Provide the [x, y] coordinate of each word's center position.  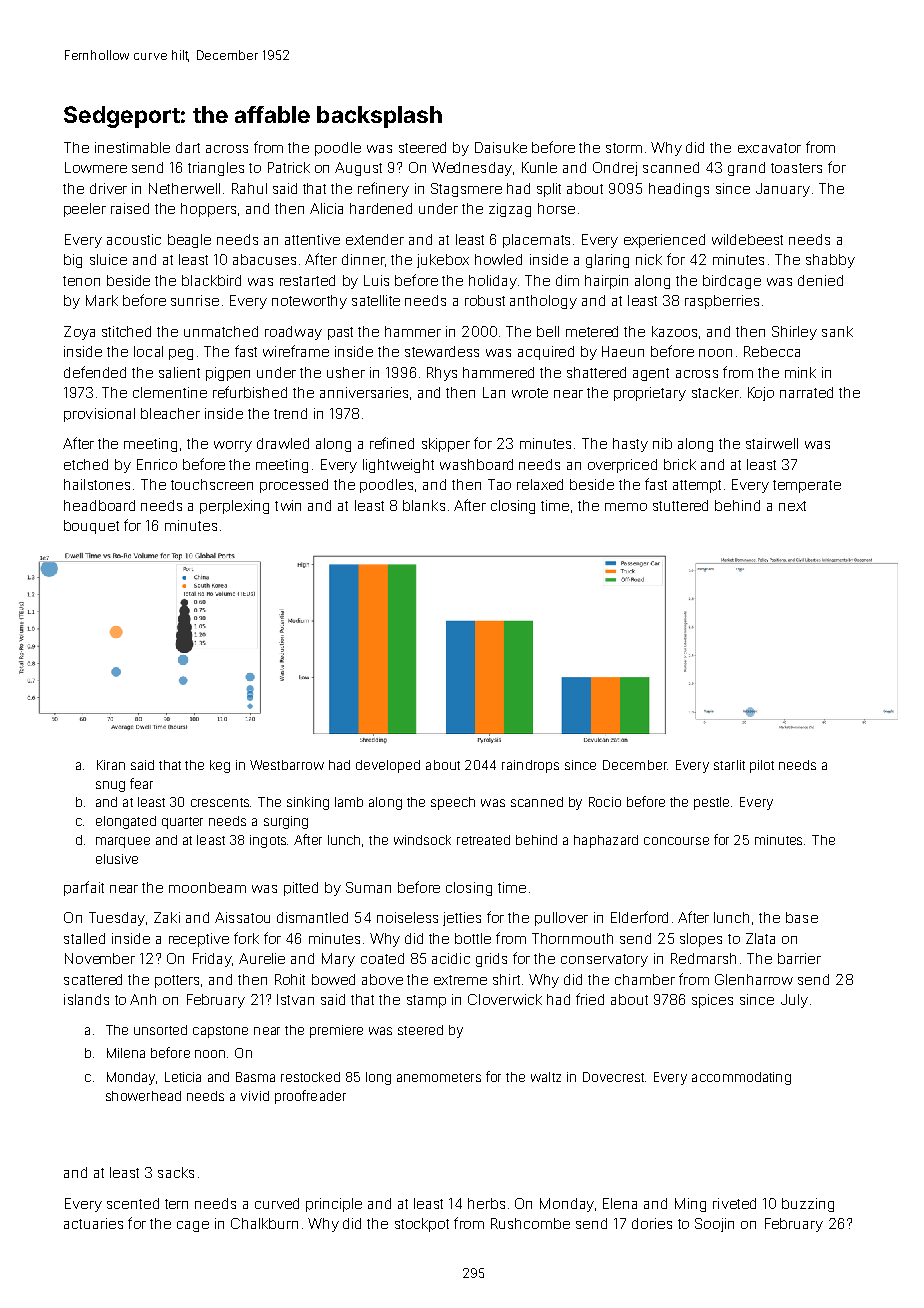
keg [220, 766]
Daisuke [501, 147]
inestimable [132, 147]
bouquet [91, 527]
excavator [769, 148]
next [792, 506]
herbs [486, 1203]
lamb [349, 802]
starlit [729, 765]
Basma [255, 1077]
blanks [424, 505]
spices [712, 1001]
